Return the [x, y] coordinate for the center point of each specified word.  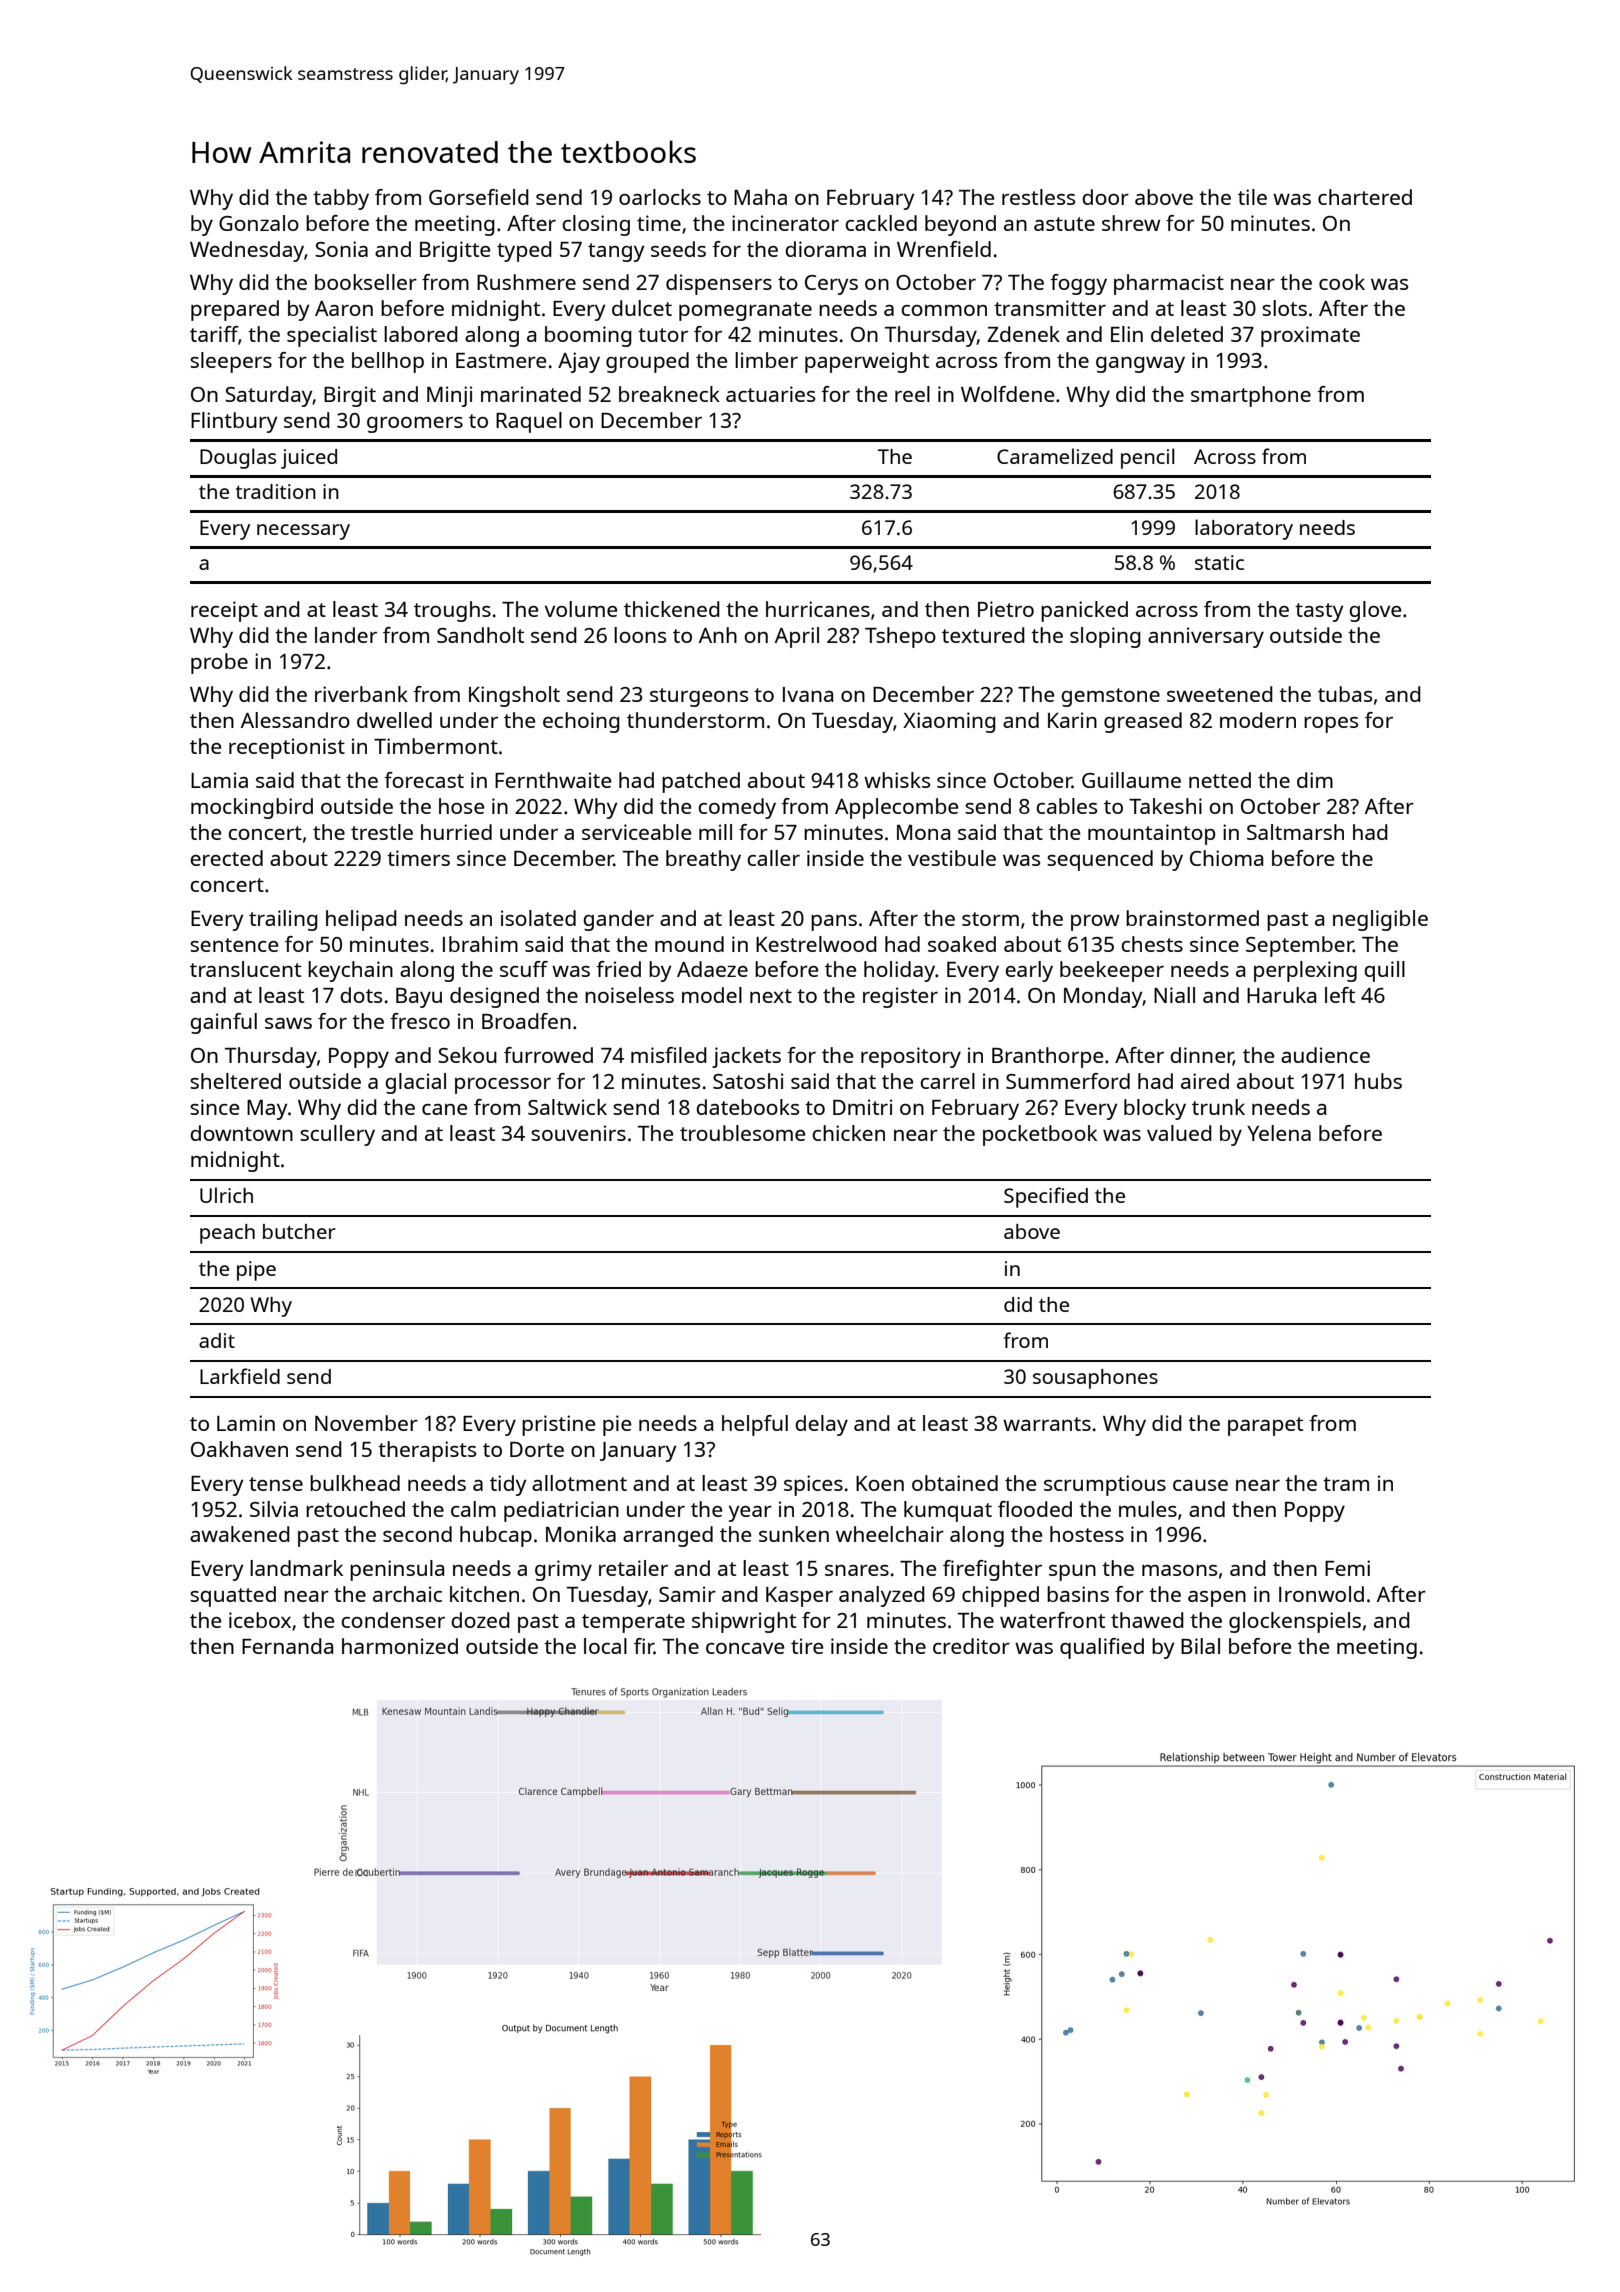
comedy [737, 808]
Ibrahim [480, 944]
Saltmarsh [1295, 832]
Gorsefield [479, 197]
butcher [299, 1231]
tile [1252, 197]
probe [219, 663]
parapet [1265, 1426]
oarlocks [660, 197]
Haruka [1281, 995]
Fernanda [287, 1646]
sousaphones [1095, 1379]
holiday [899, 971]
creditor [971, 1646]
